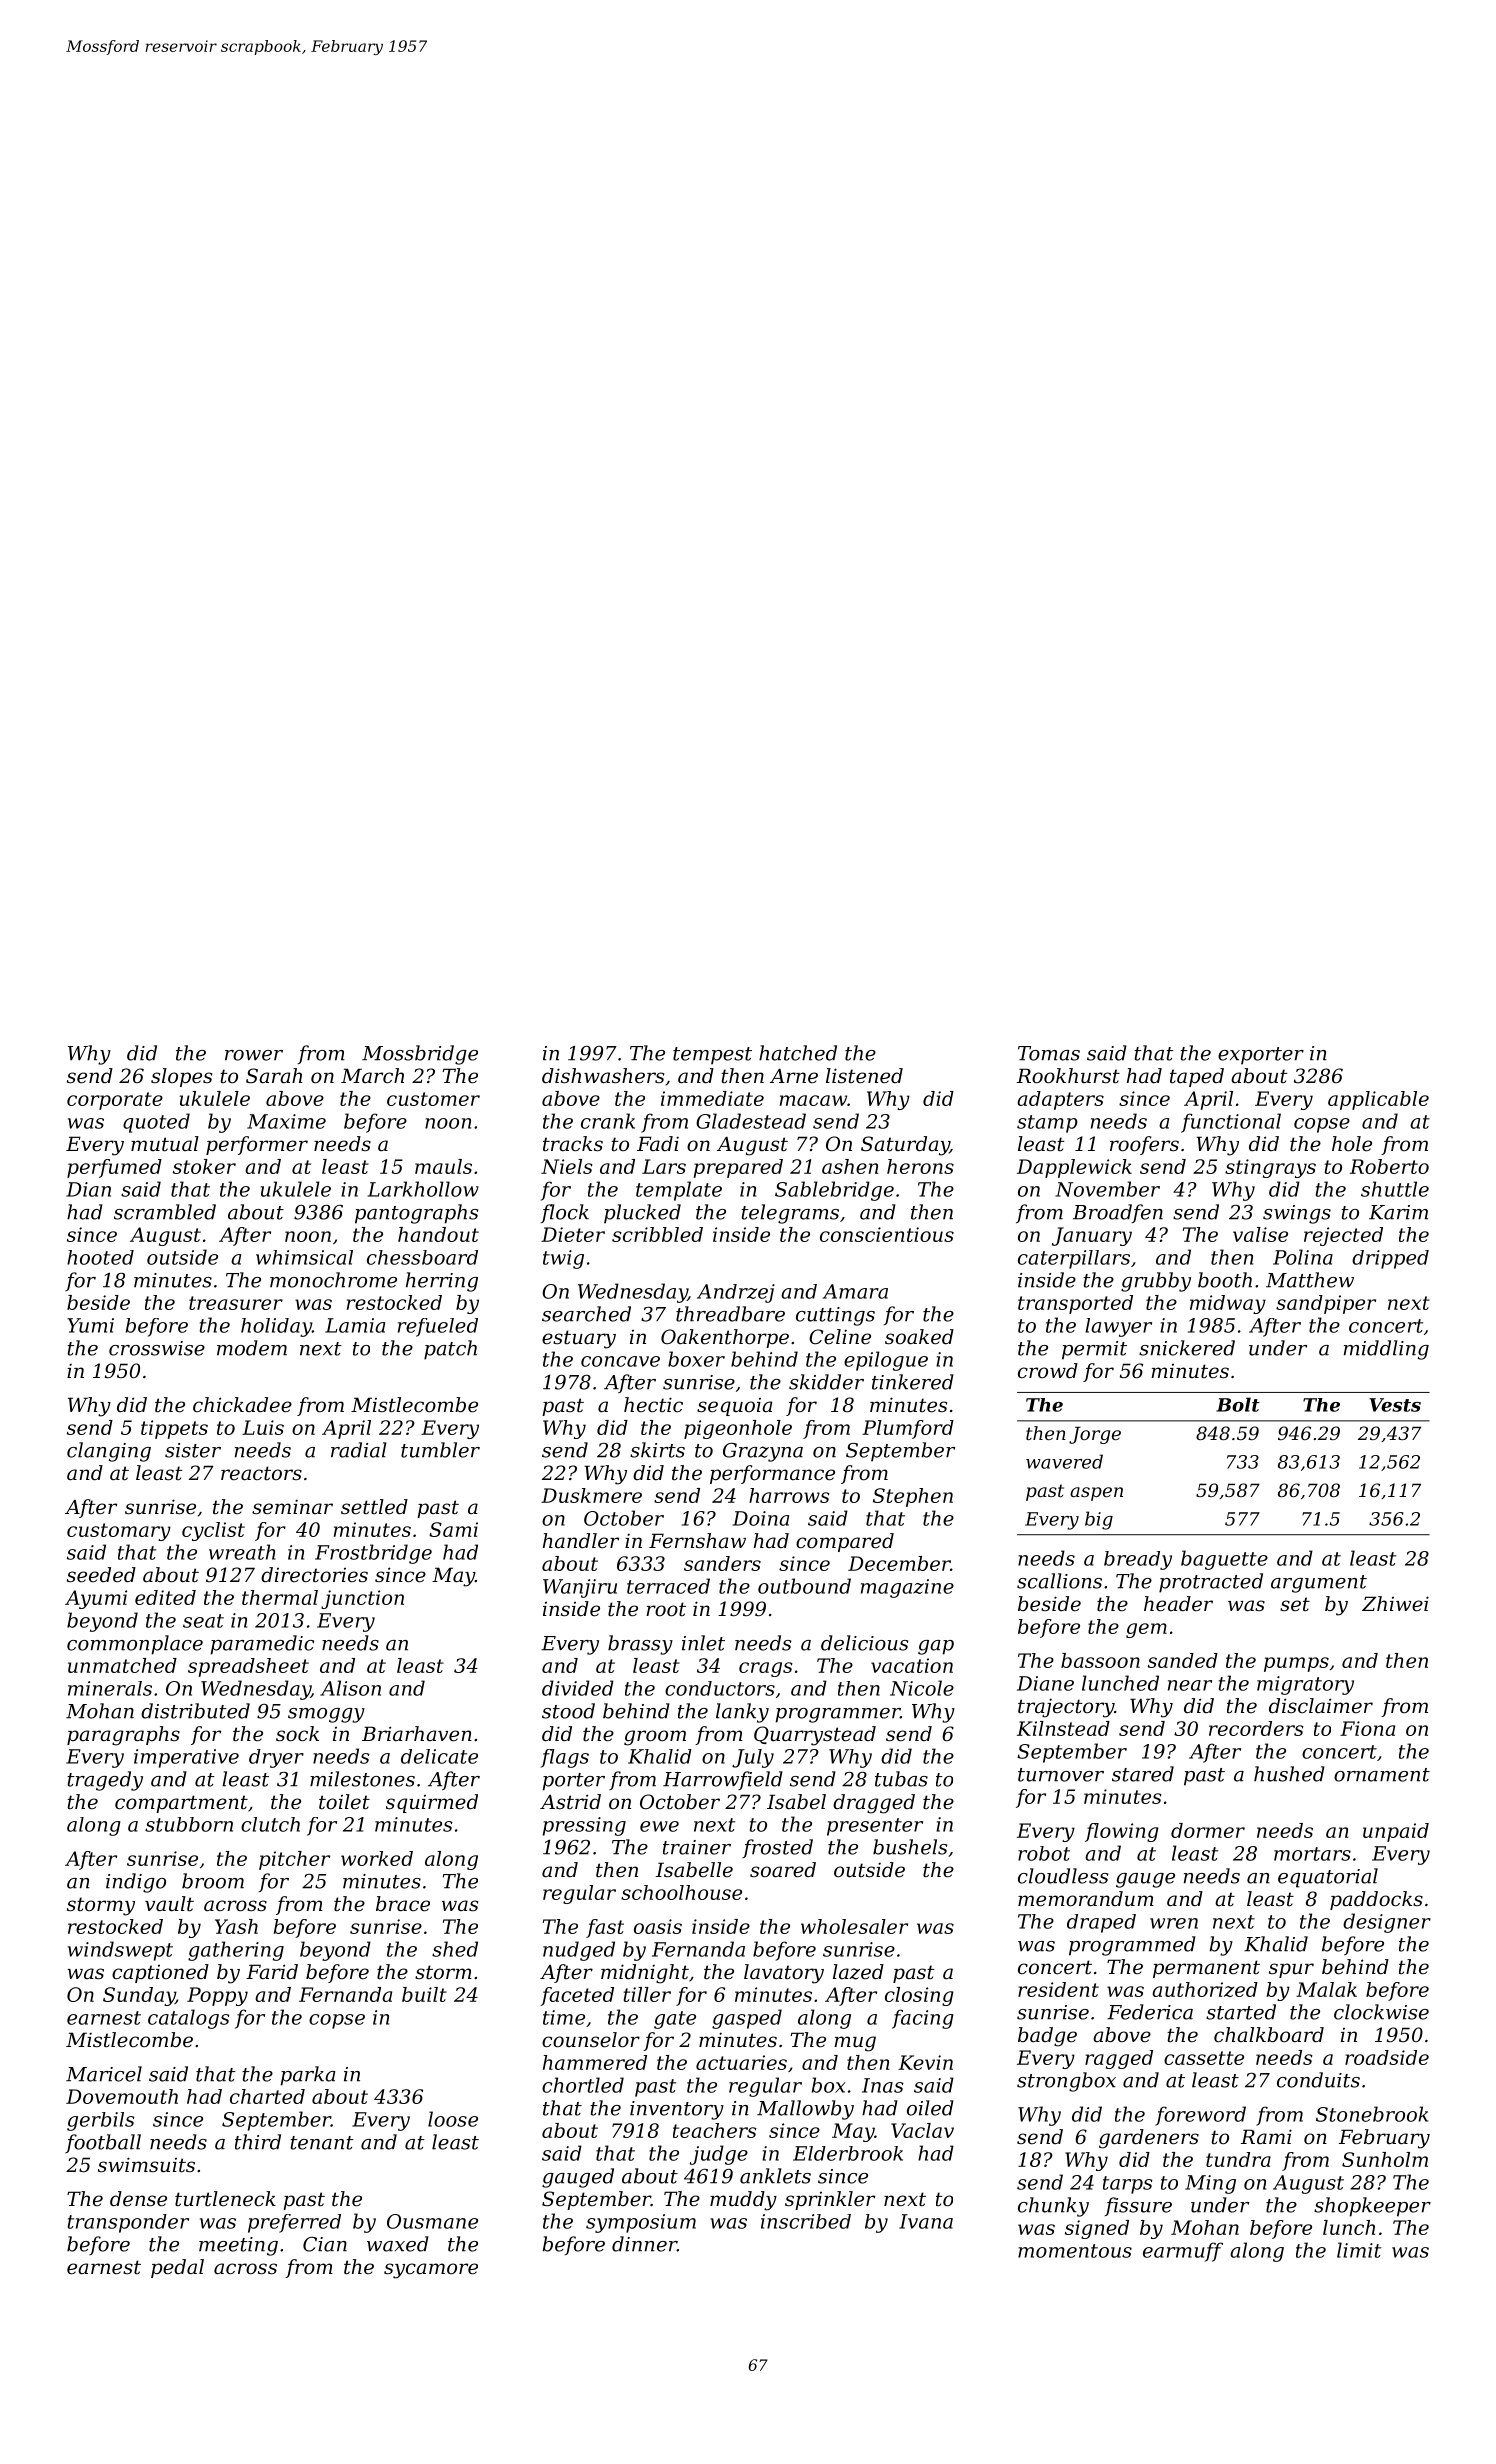 The image size is (1496, 2464). I want to click on Kilnstead, so click(1063, 1728).
